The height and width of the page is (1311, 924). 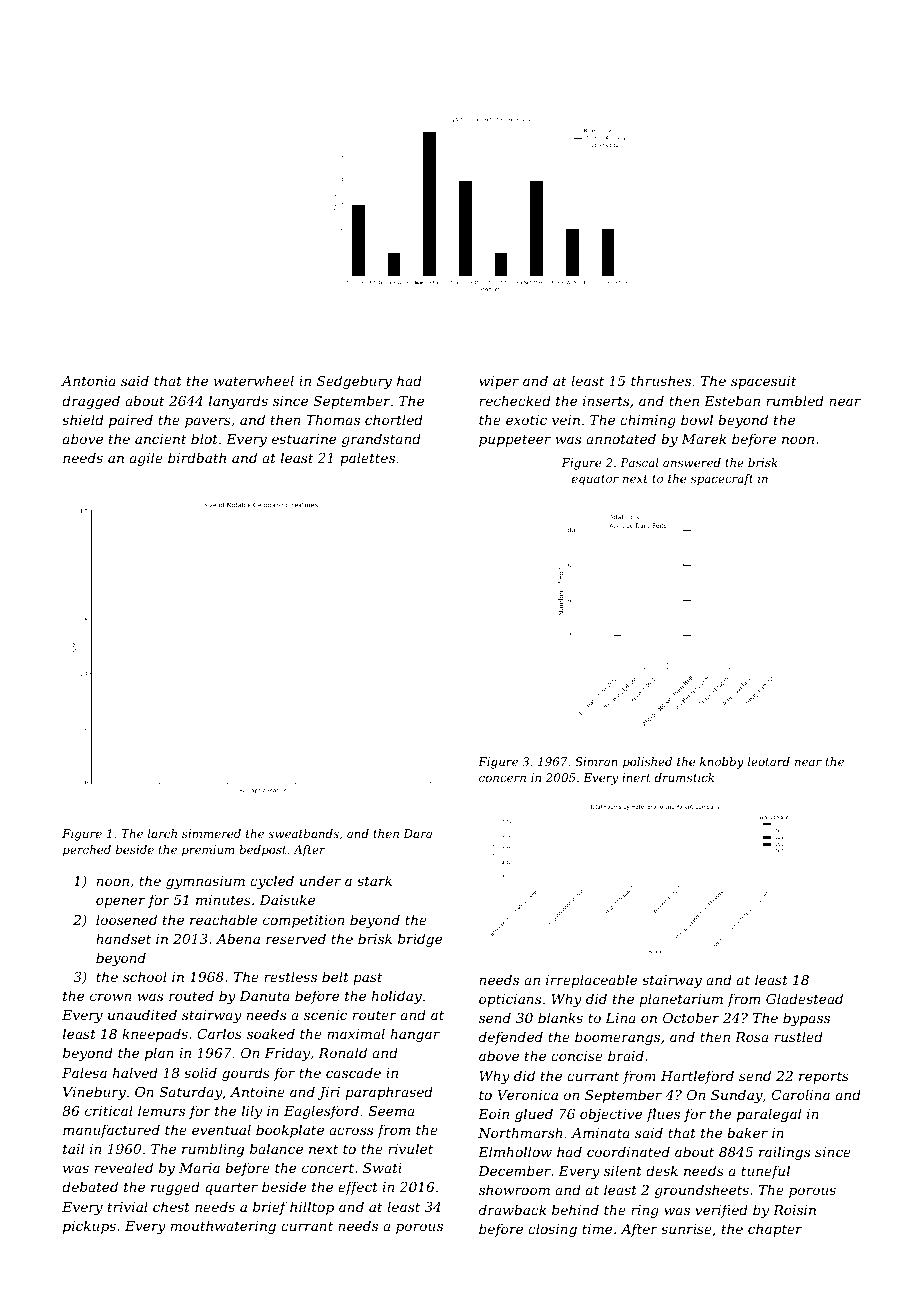 What do you see at coordinates (87, 851) in the page?
I see `perched` at bounding box center [87, 851].
